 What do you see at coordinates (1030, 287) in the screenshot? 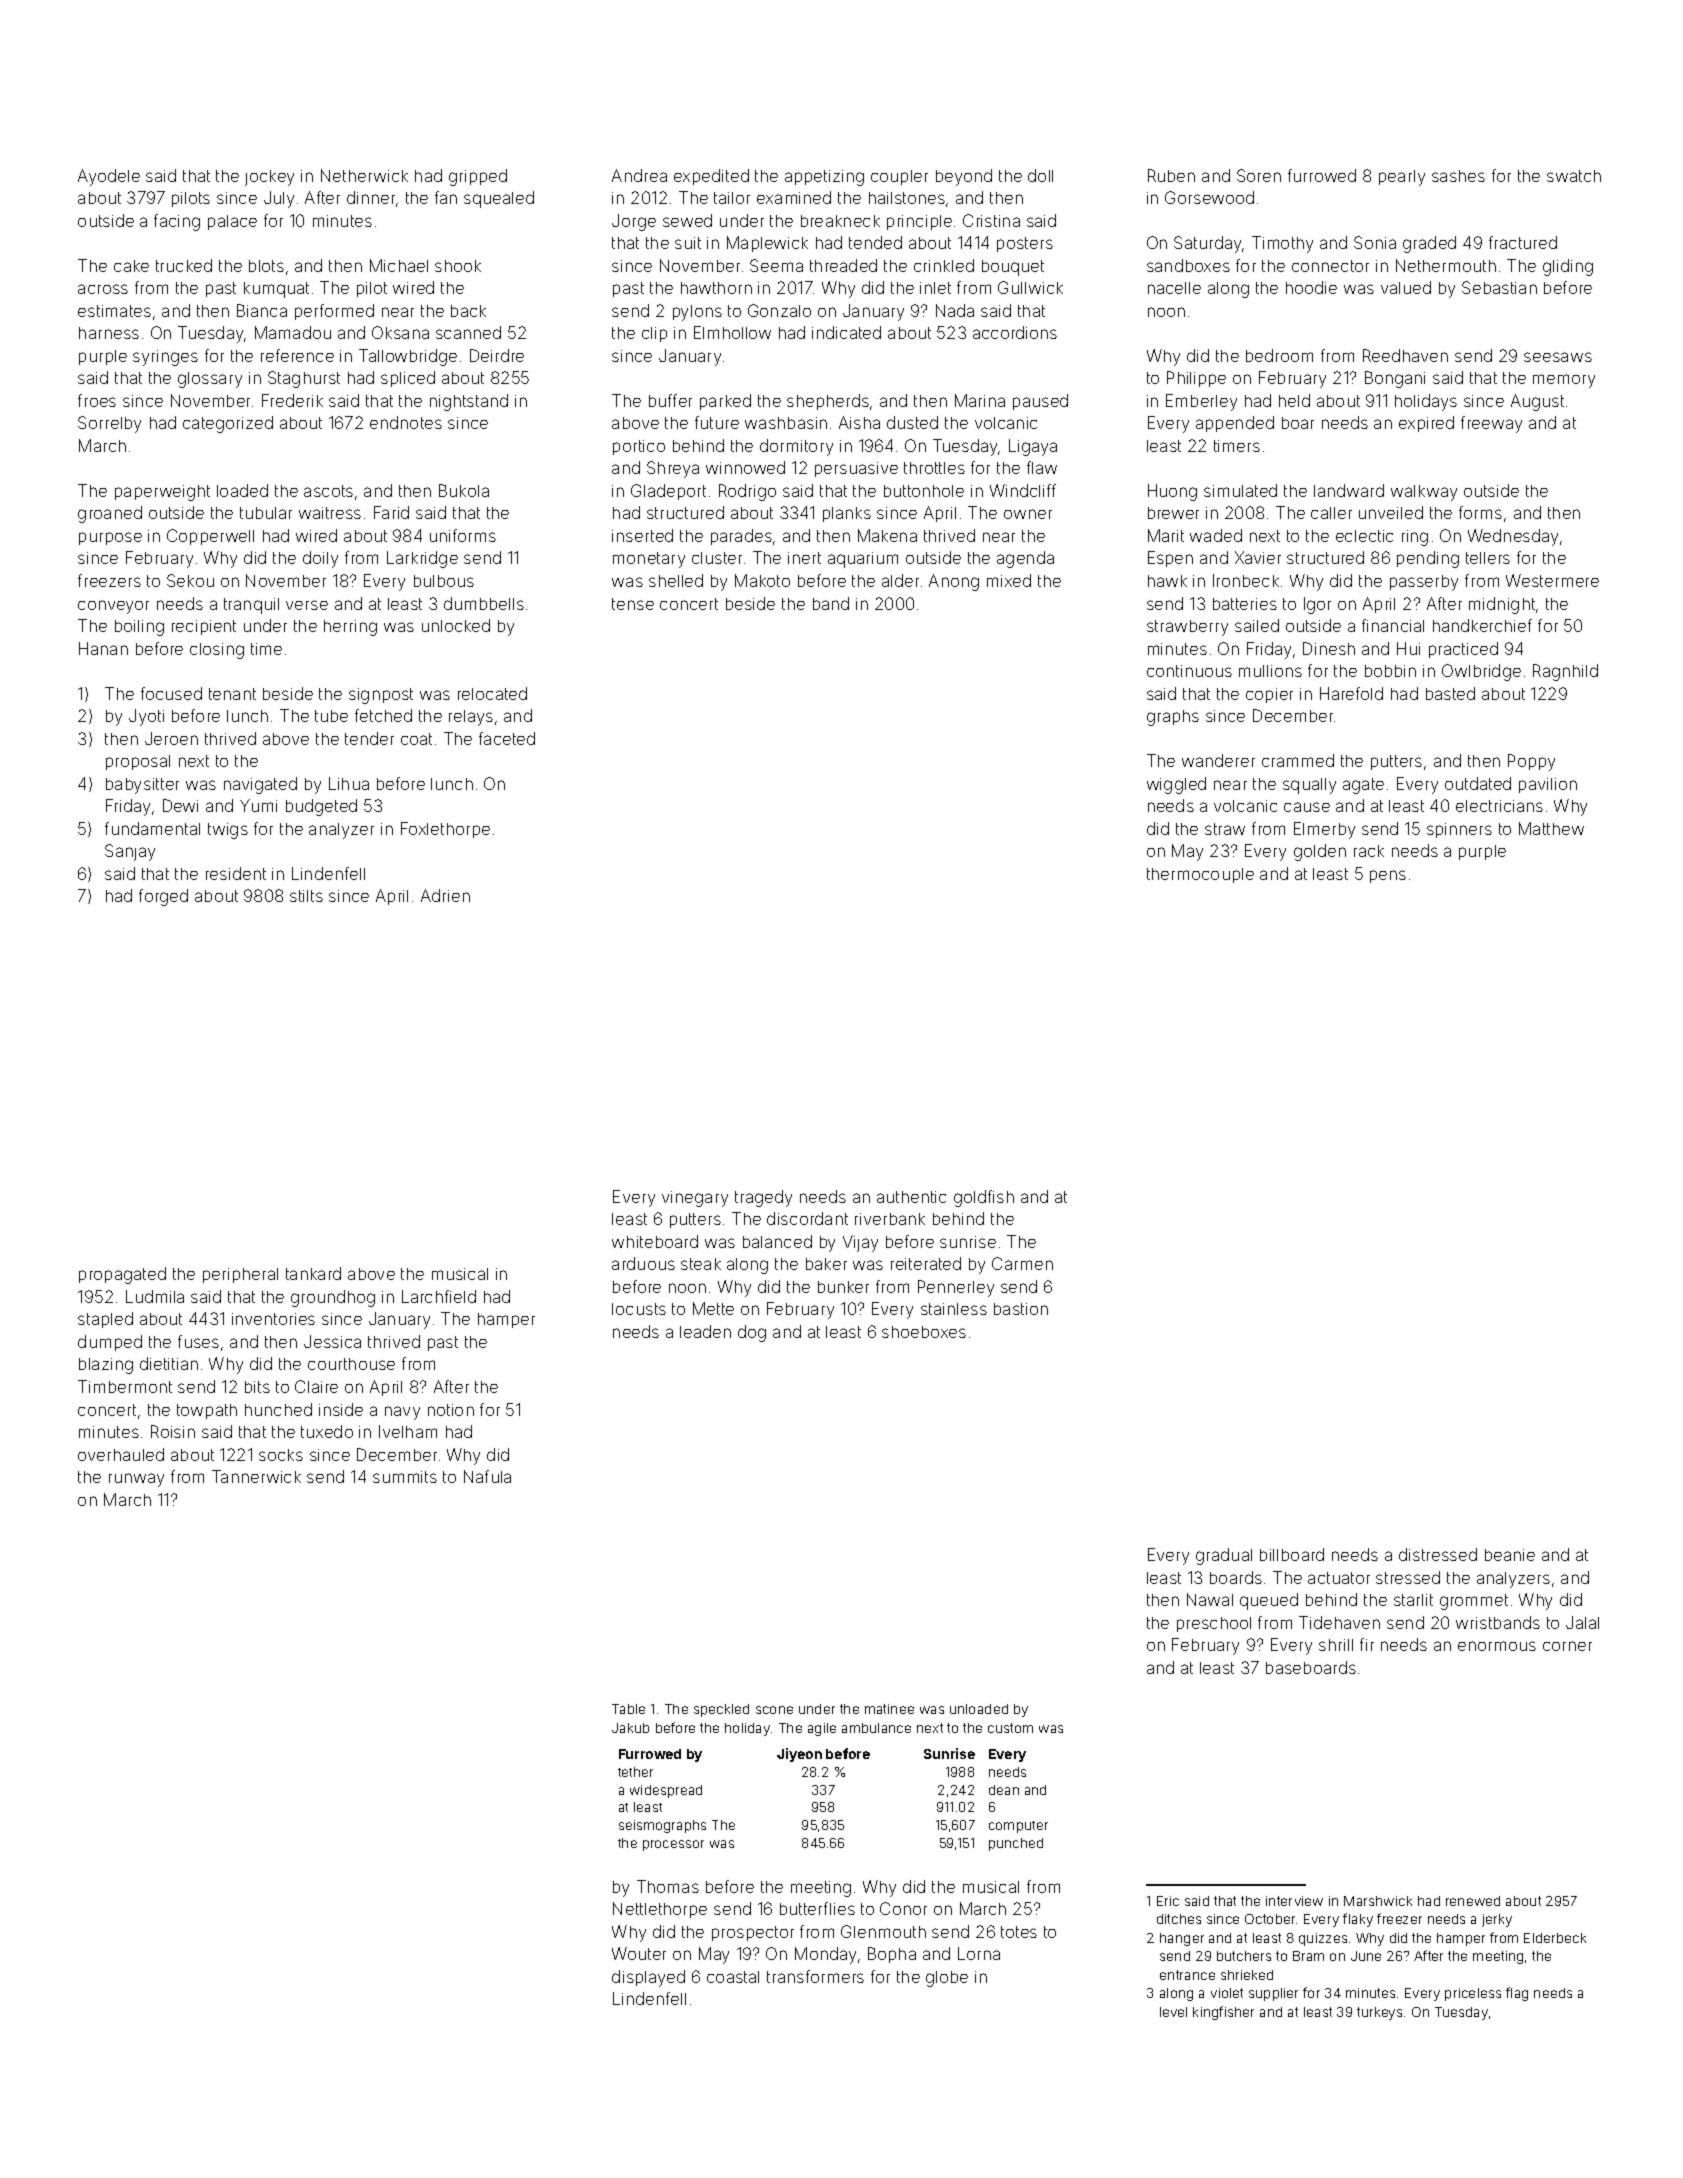
I see `Gullwick` at bounding box center [1030, 287].
